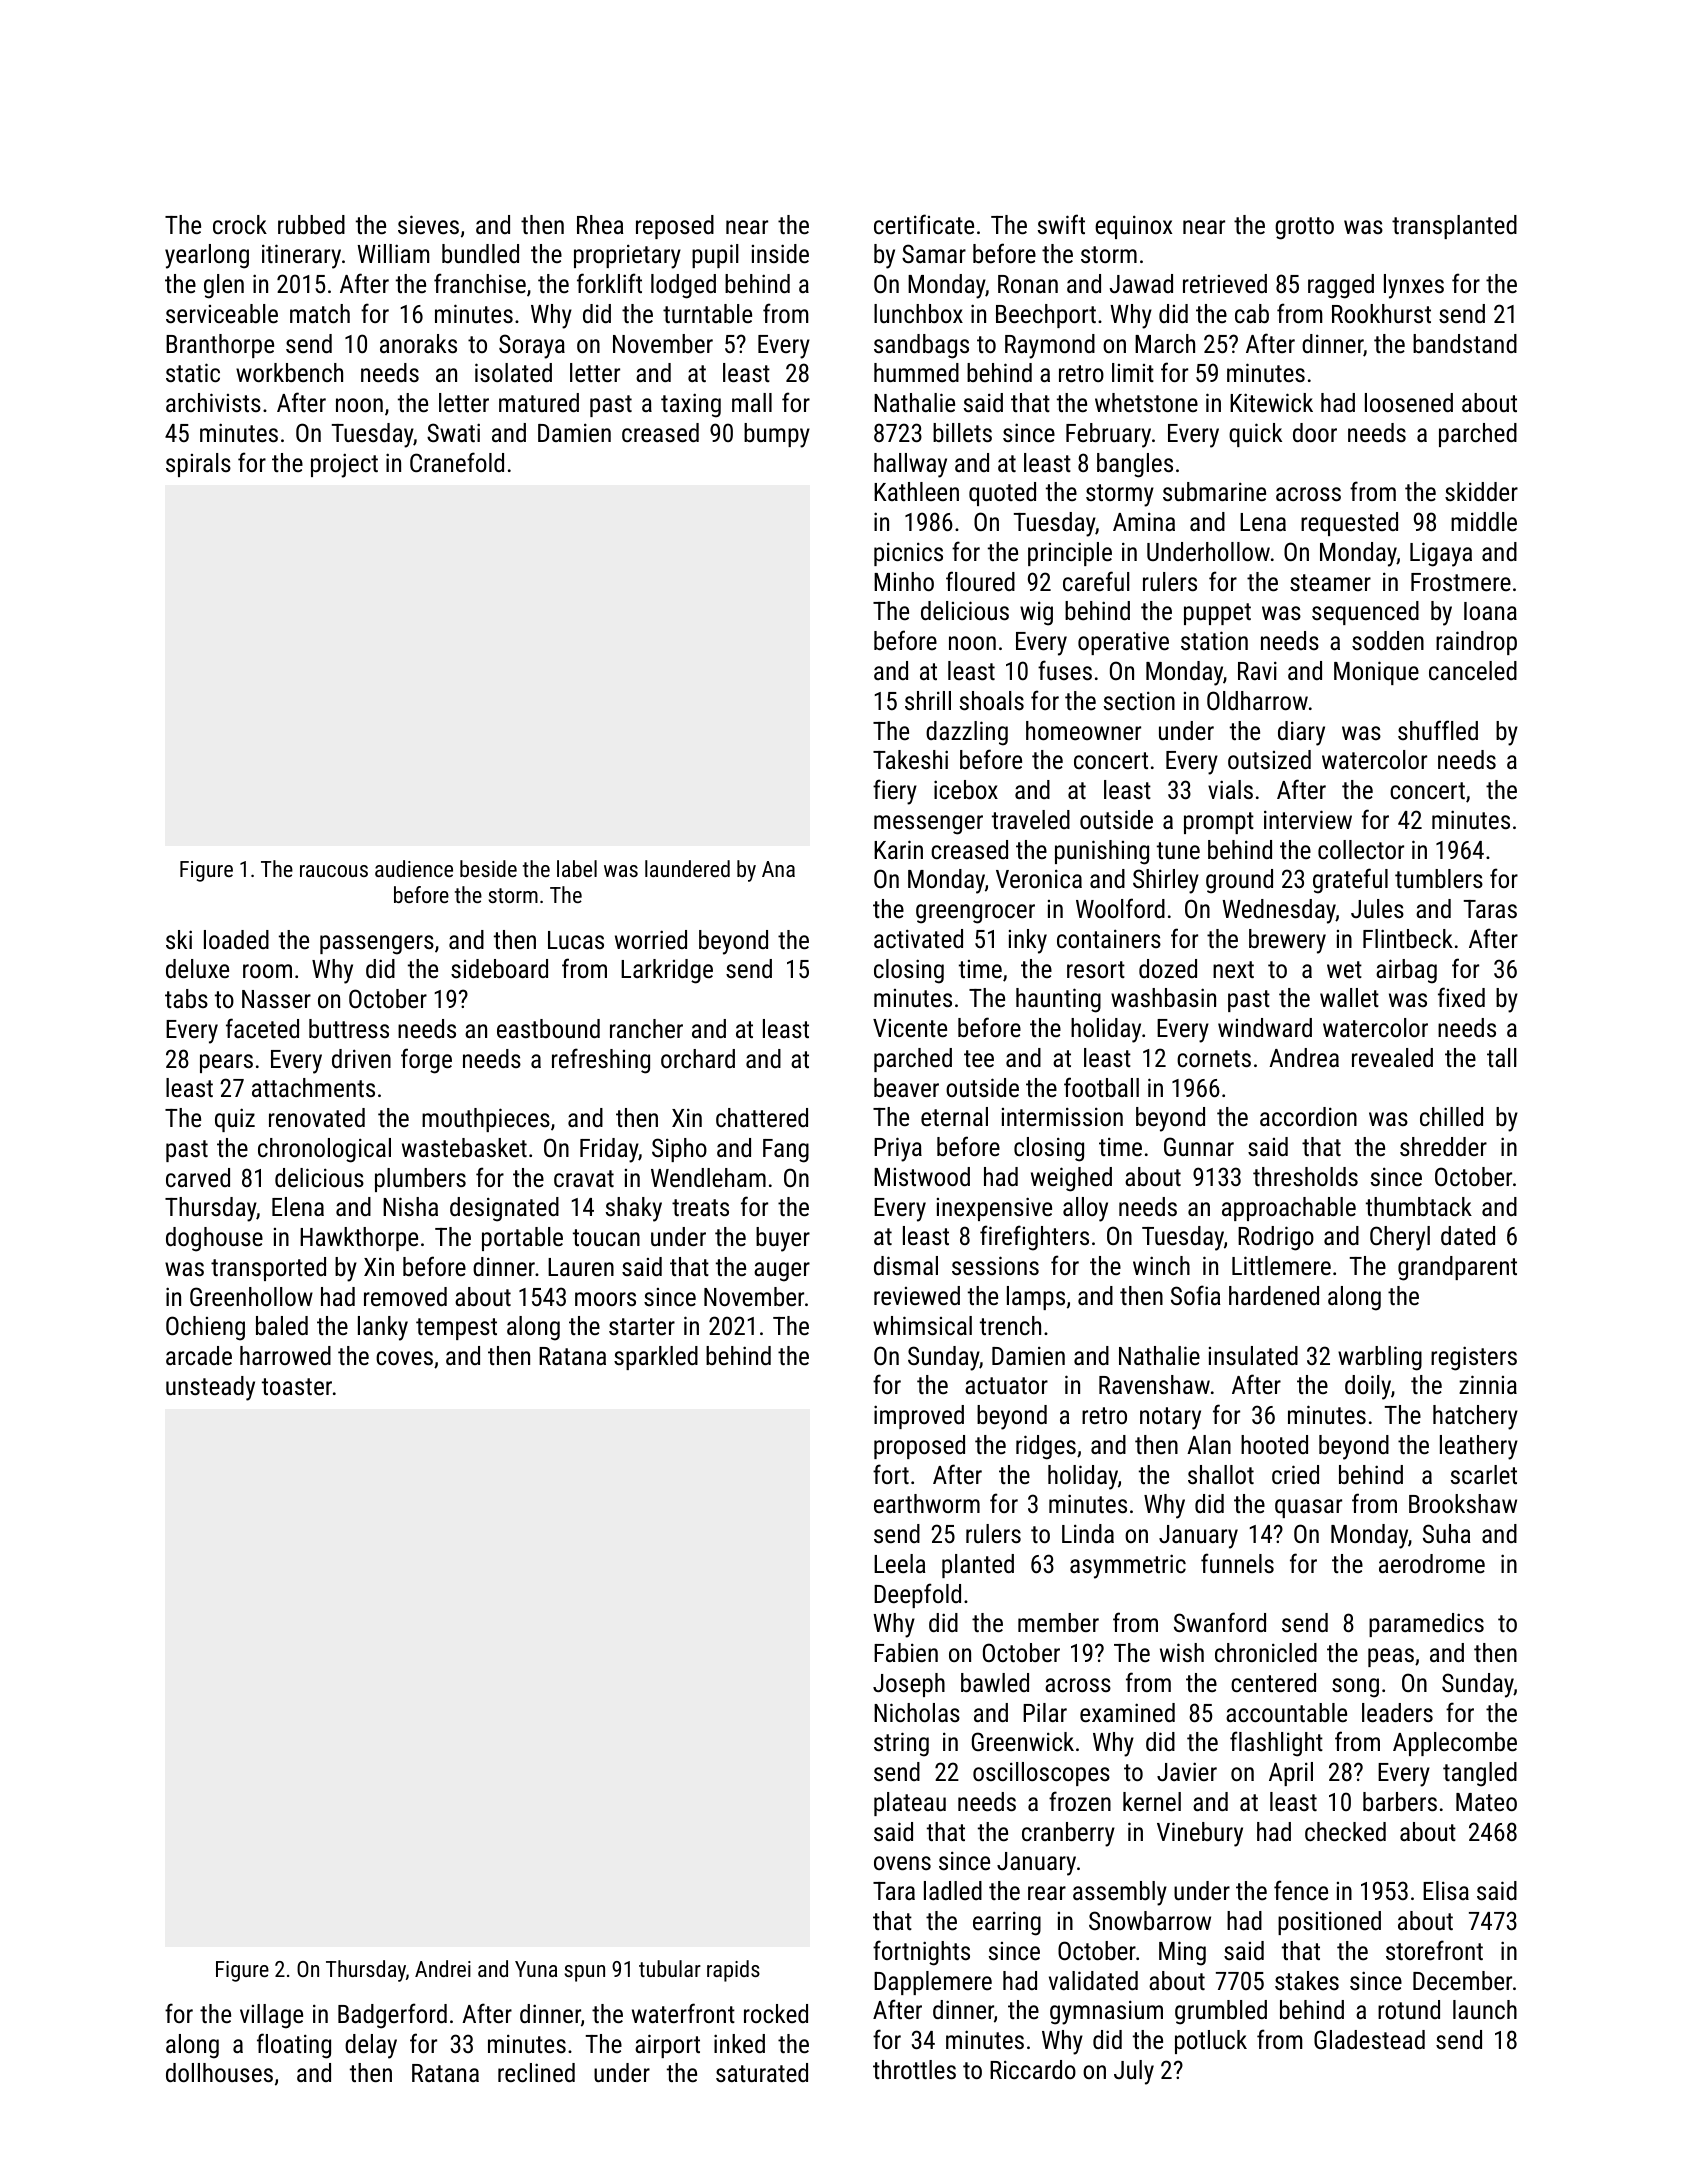 This page has width=1683, height=2178. Describe the element at coordinates (214, 1239) in the page. I see `doghouse` at that location.
